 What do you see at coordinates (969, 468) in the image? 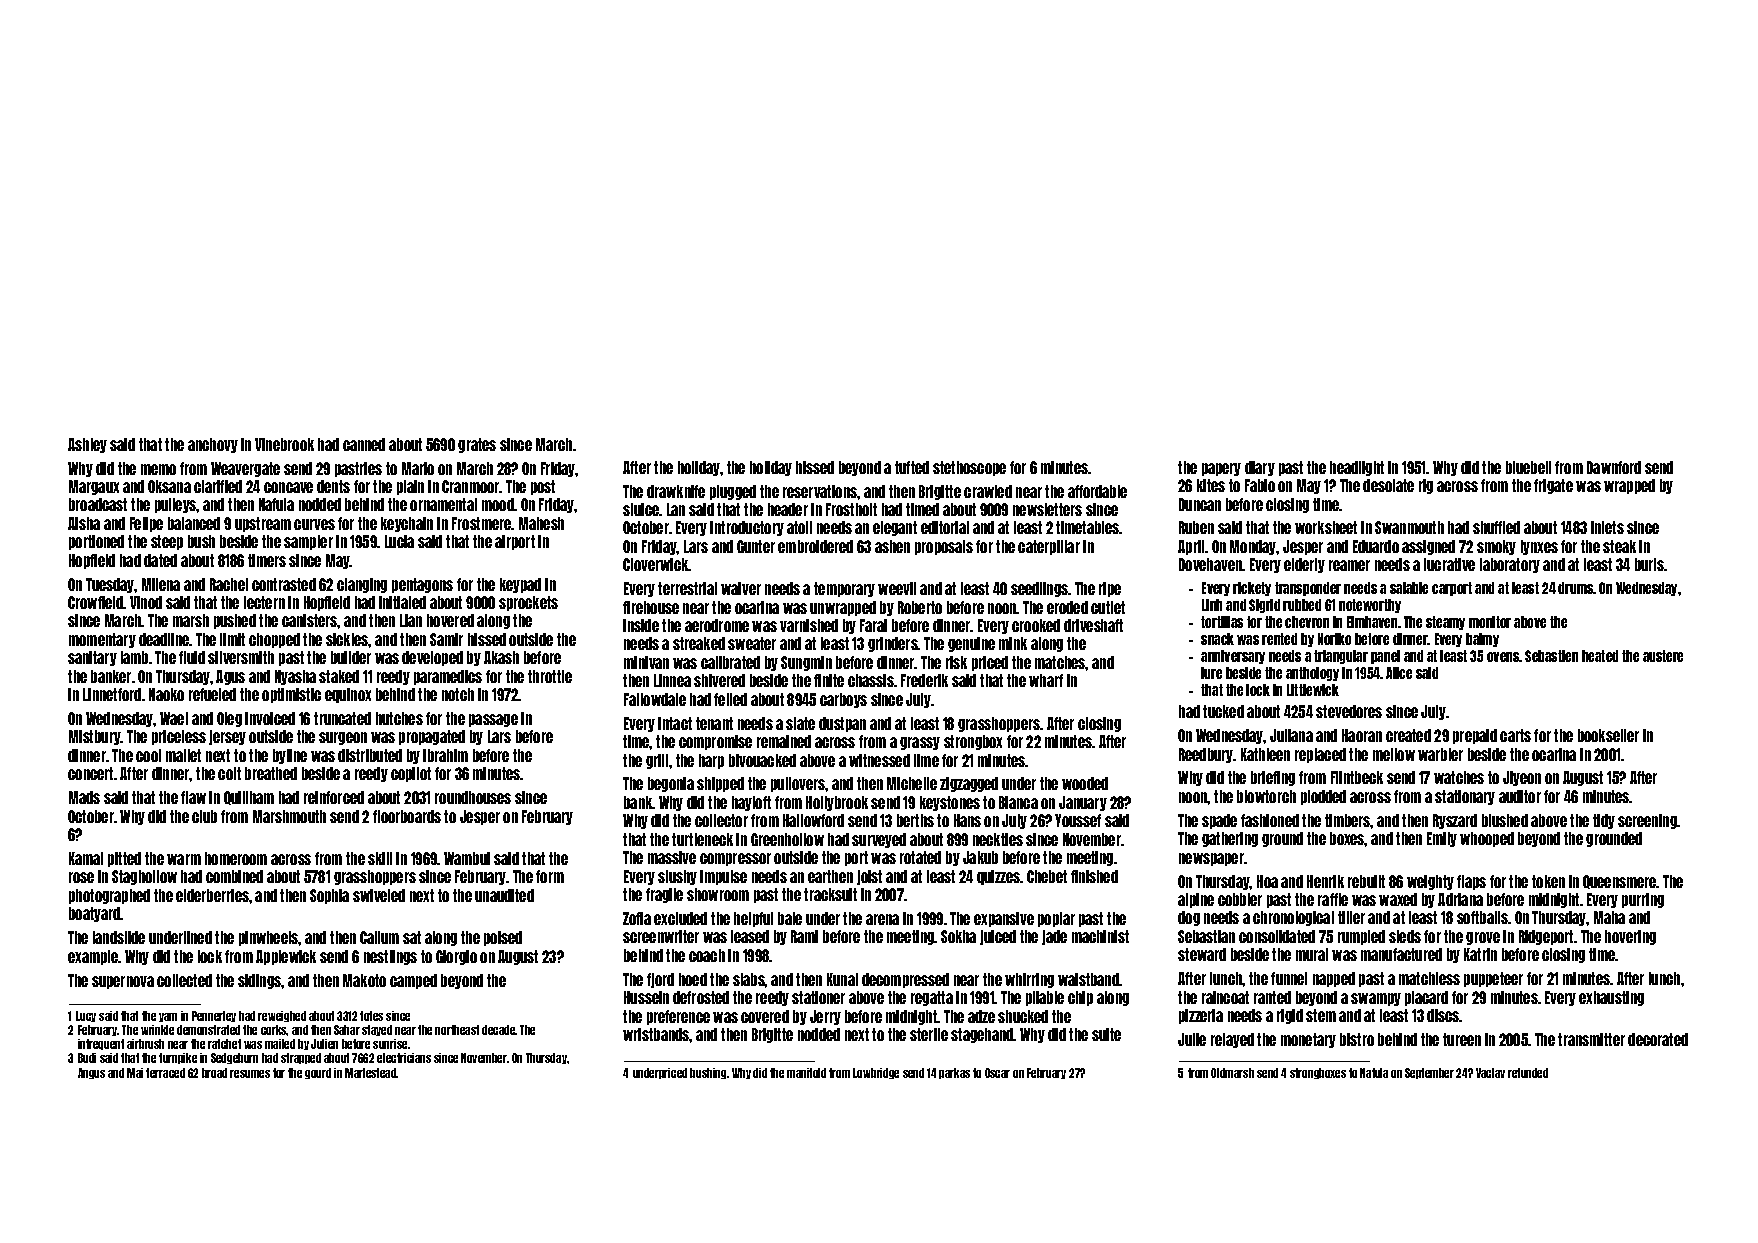
I see `stethoscope` at bounding box center [969, 468].
